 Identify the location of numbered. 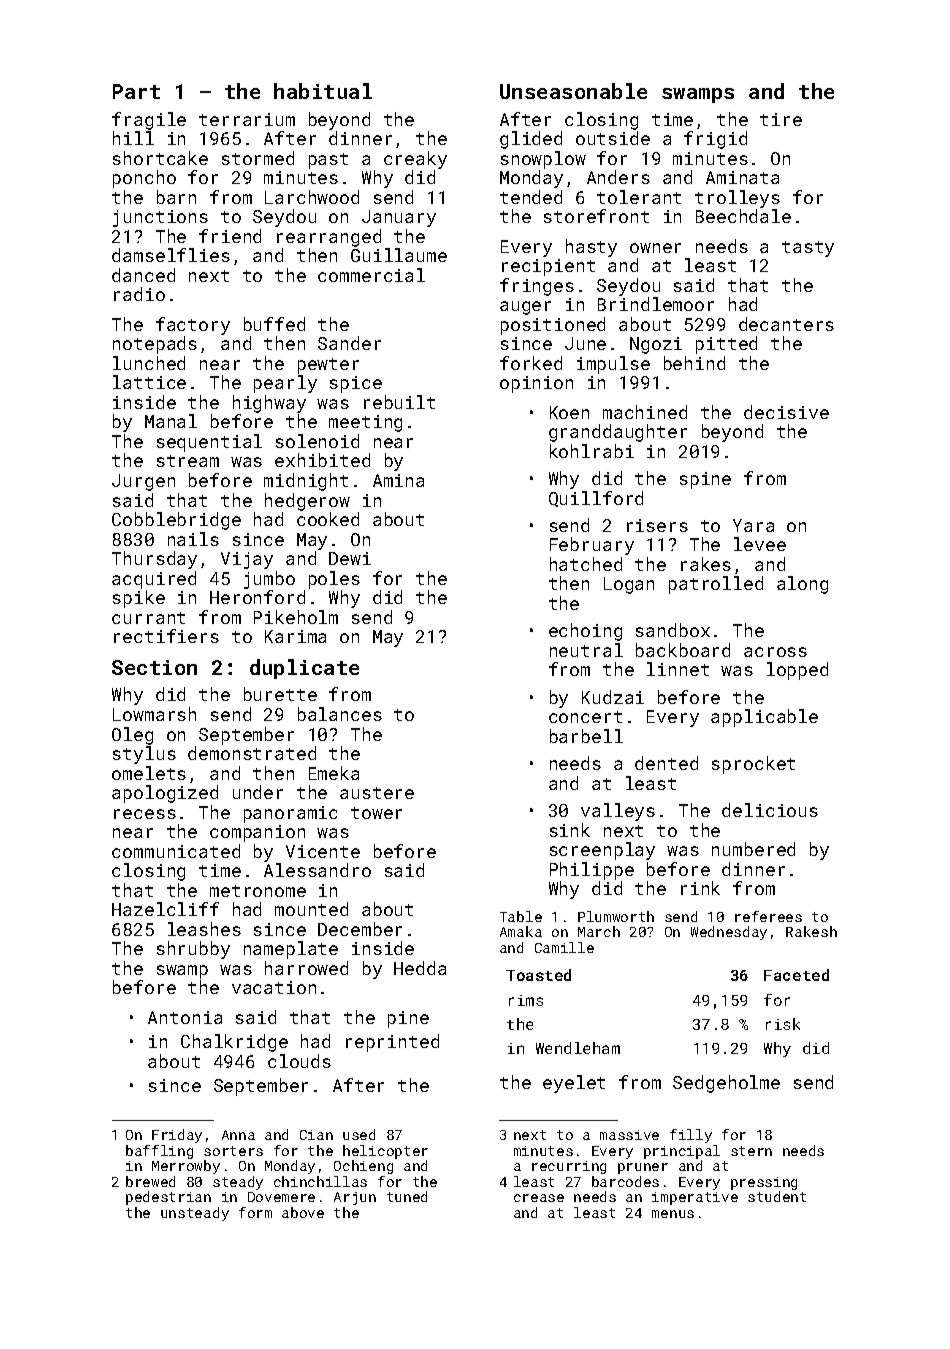
(753, 849).
